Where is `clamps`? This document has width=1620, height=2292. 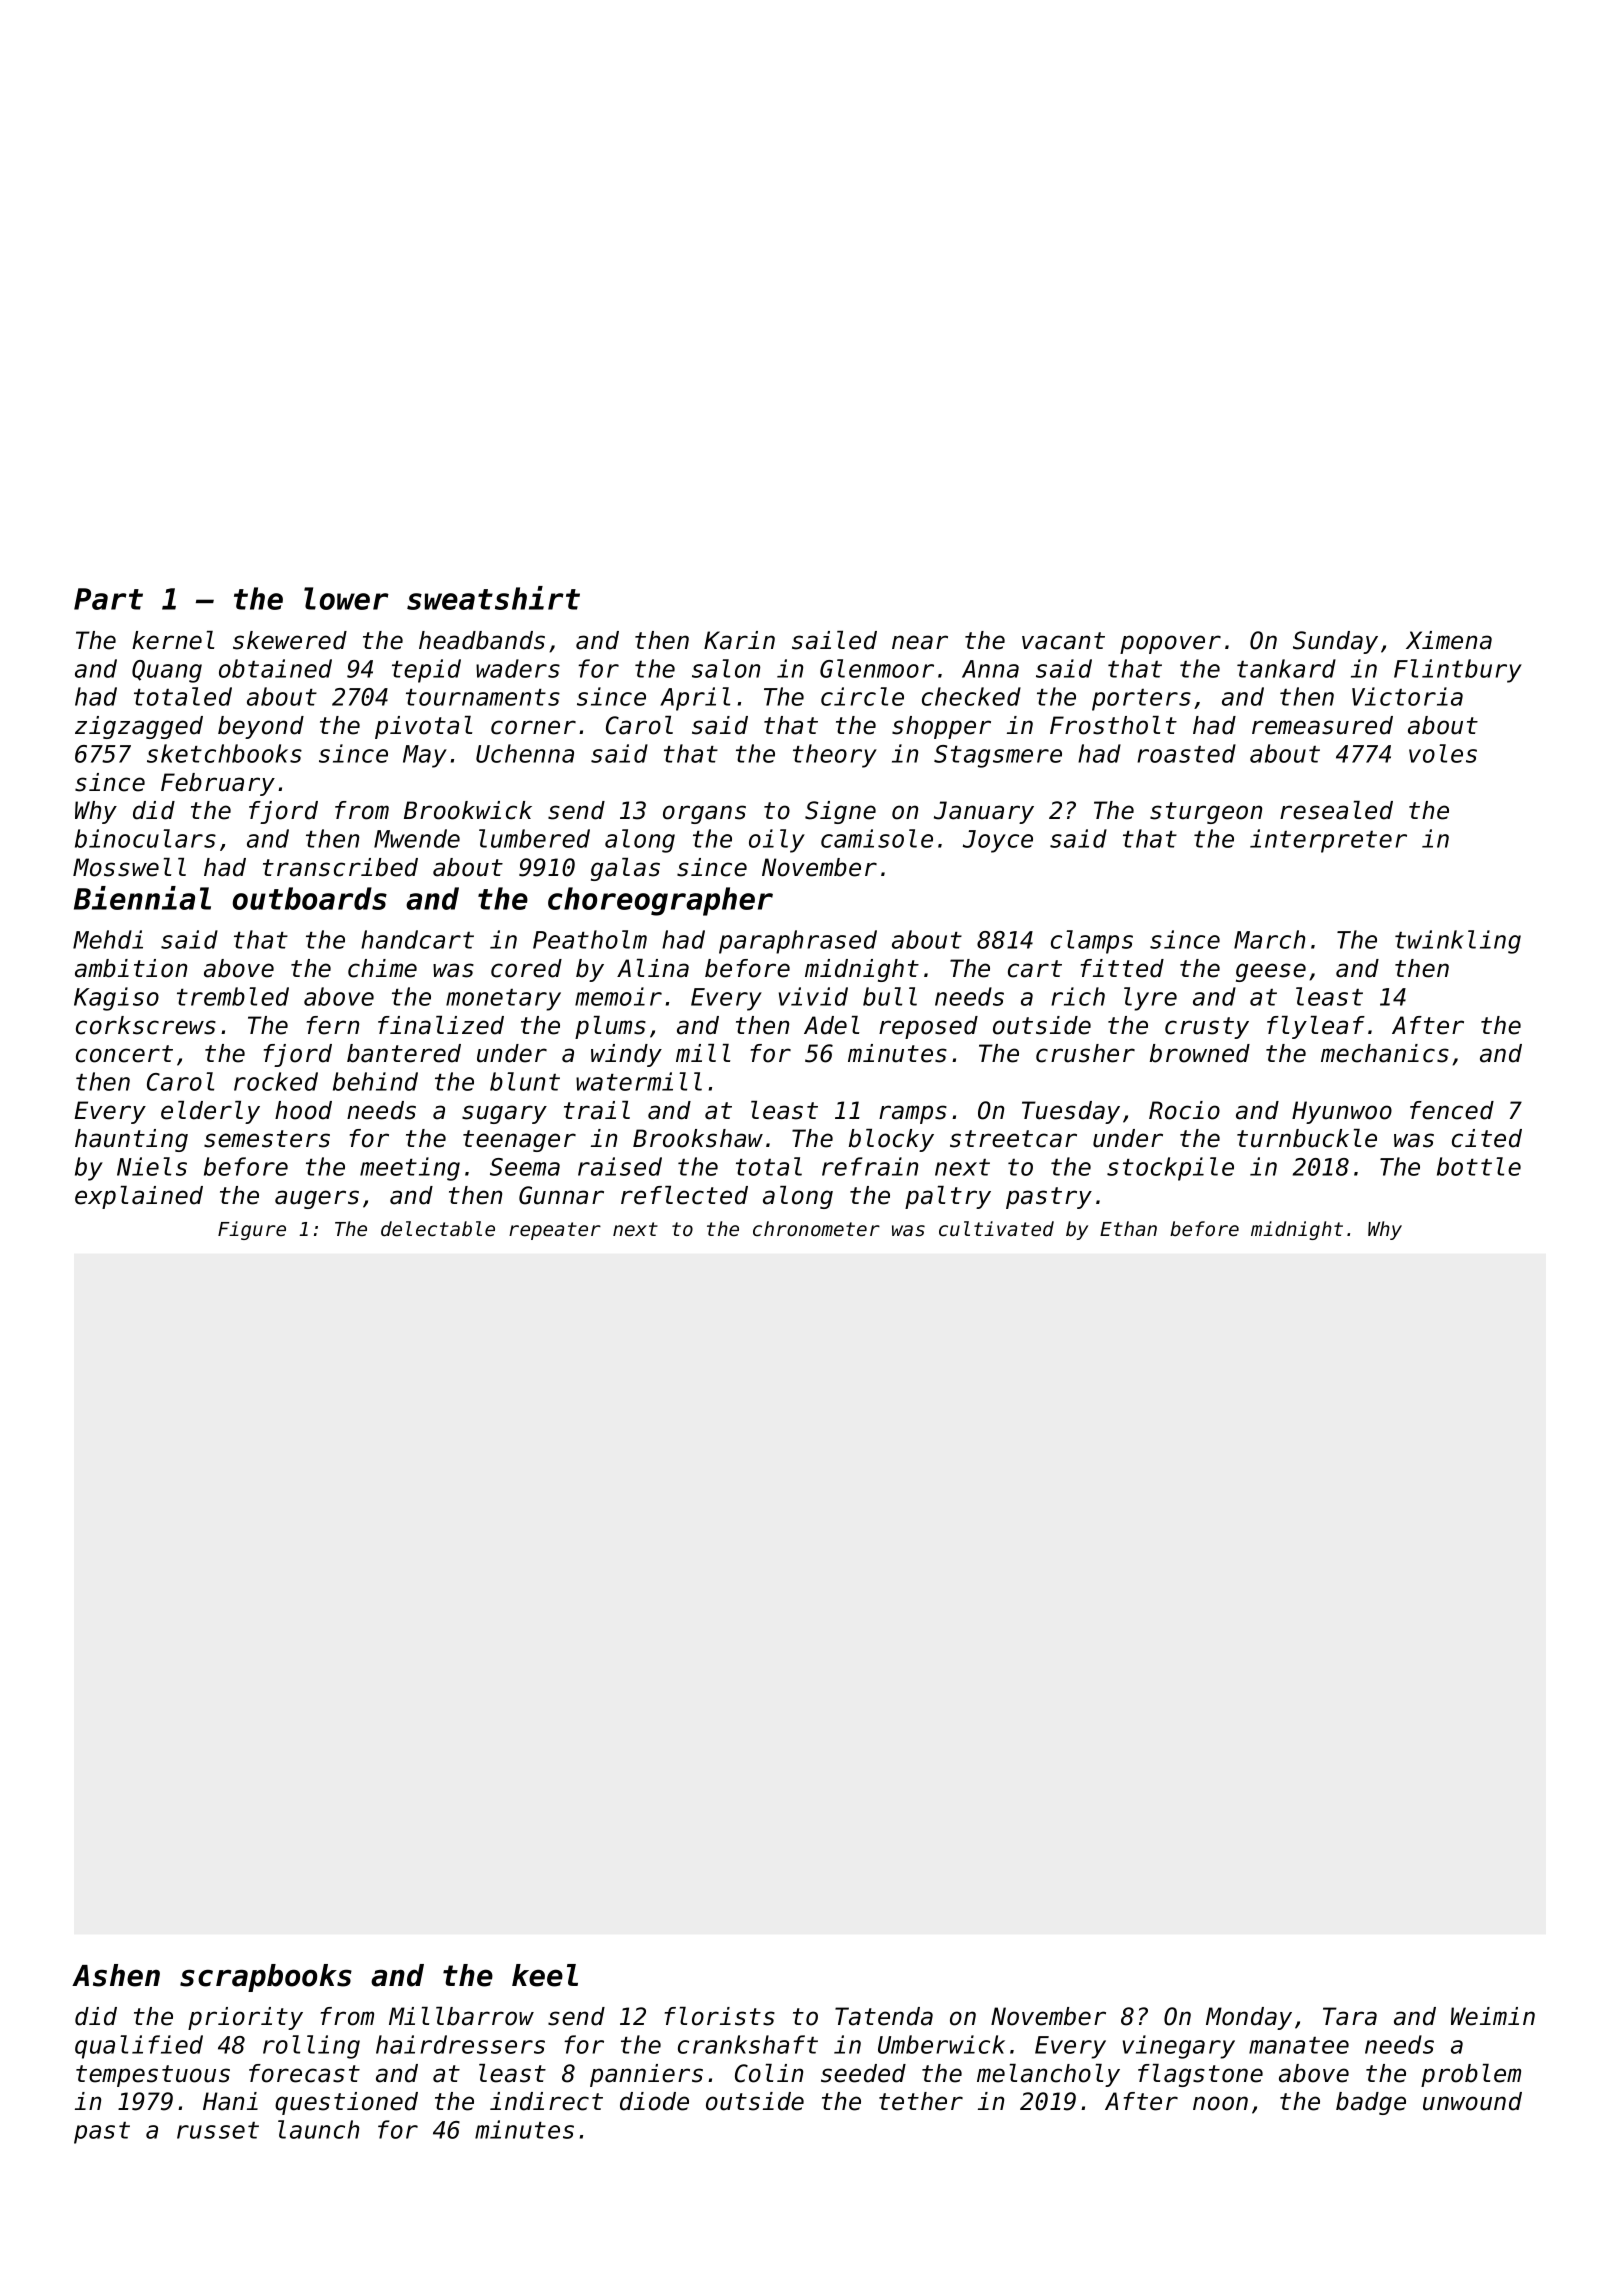 clamps is located at coordinates (1092, 942).
